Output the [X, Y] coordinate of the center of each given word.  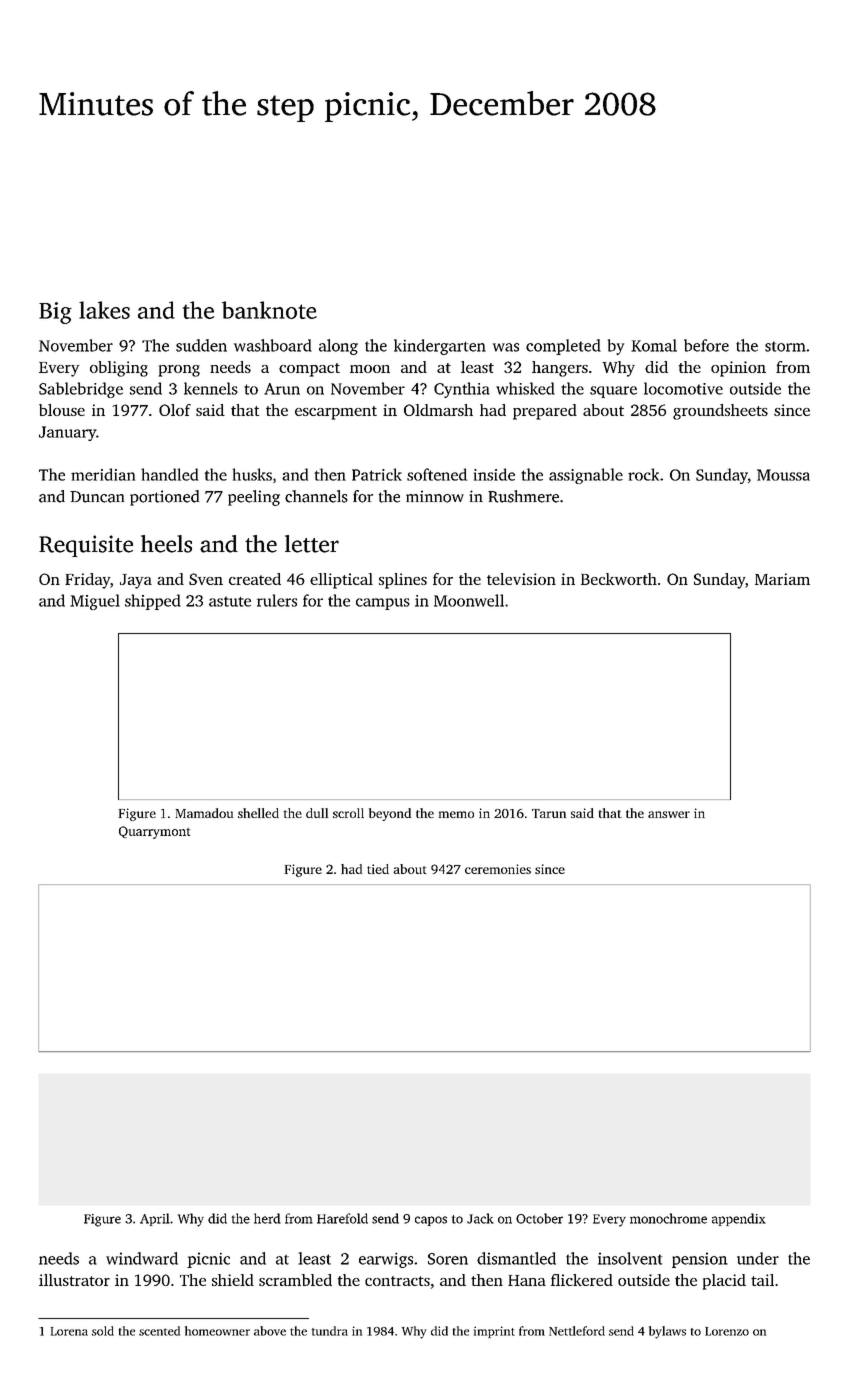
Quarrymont [154, 832]
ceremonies [498, 869]
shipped [153, 602]
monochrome [668, 1218]
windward [142, 1258]
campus [383, 604]
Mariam [782, 579]
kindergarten [440, 347]
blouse [62, 410]
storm [785, 346]
